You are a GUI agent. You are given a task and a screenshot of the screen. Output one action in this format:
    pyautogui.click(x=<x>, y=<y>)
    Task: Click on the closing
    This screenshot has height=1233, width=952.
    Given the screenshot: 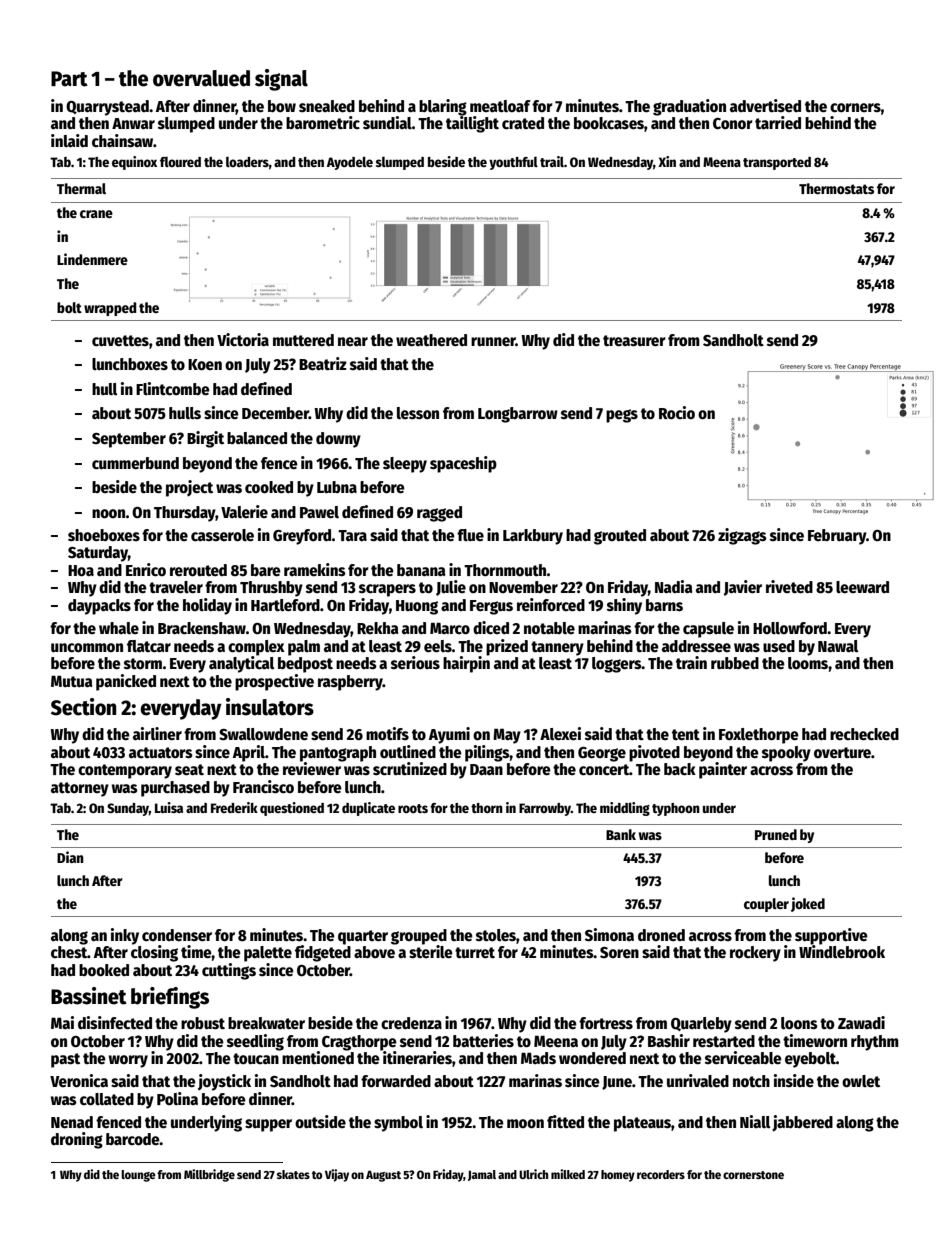 What is the action you would take?
    pyautogui.click(x=154, y=953)
